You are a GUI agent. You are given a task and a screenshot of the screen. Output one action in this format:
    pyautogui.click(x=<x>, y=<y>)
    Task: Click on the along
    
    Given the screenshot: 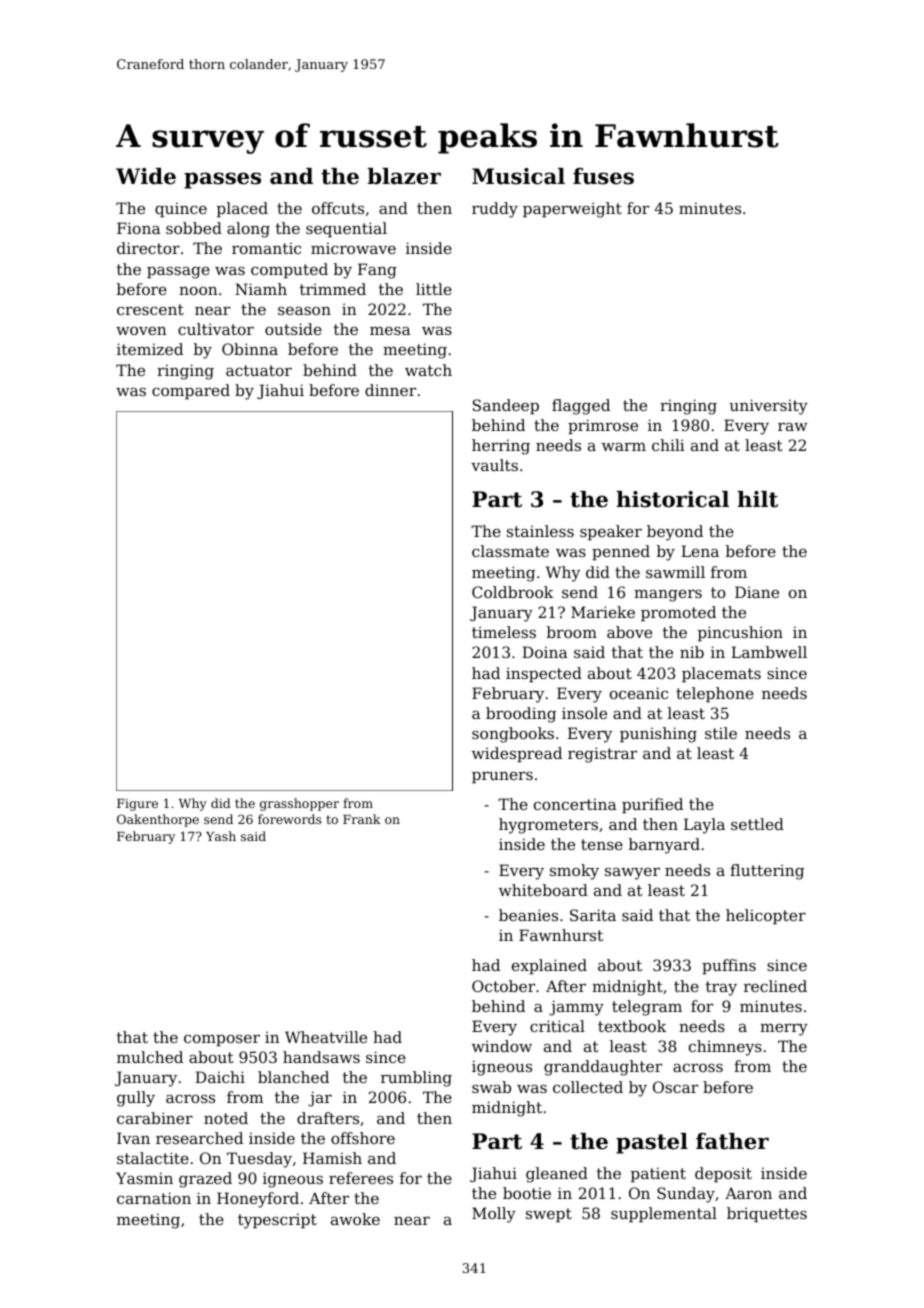 What is the action you would take?
    pyautogui.click(x=248, y=230)
